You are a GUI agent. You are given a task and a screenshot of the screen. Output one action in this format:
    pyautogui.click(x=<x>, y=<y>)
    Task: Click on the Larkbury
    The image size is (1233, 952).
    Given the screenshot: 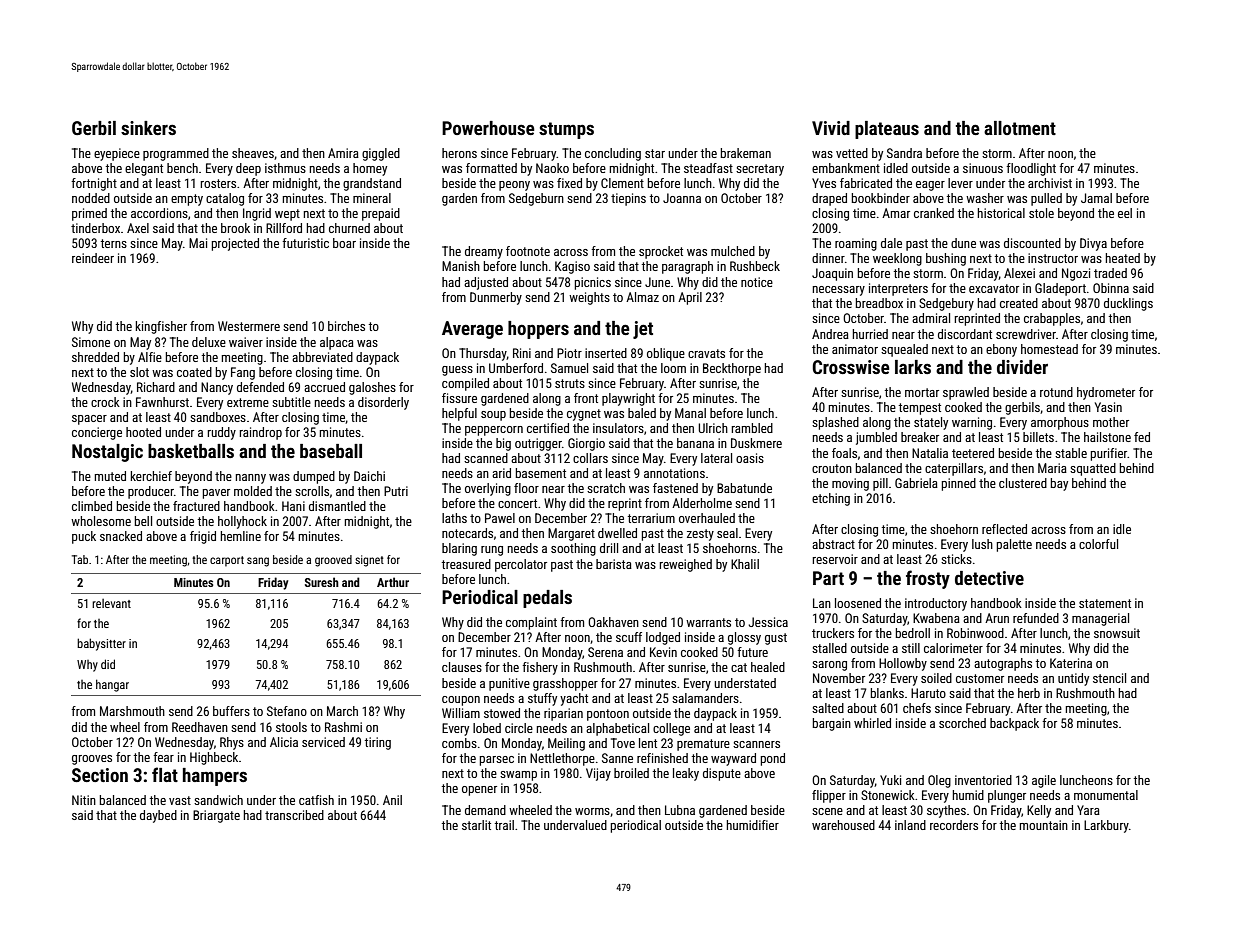 What is the action you would take?
    pyautogui.click(x=1106, y=826)
